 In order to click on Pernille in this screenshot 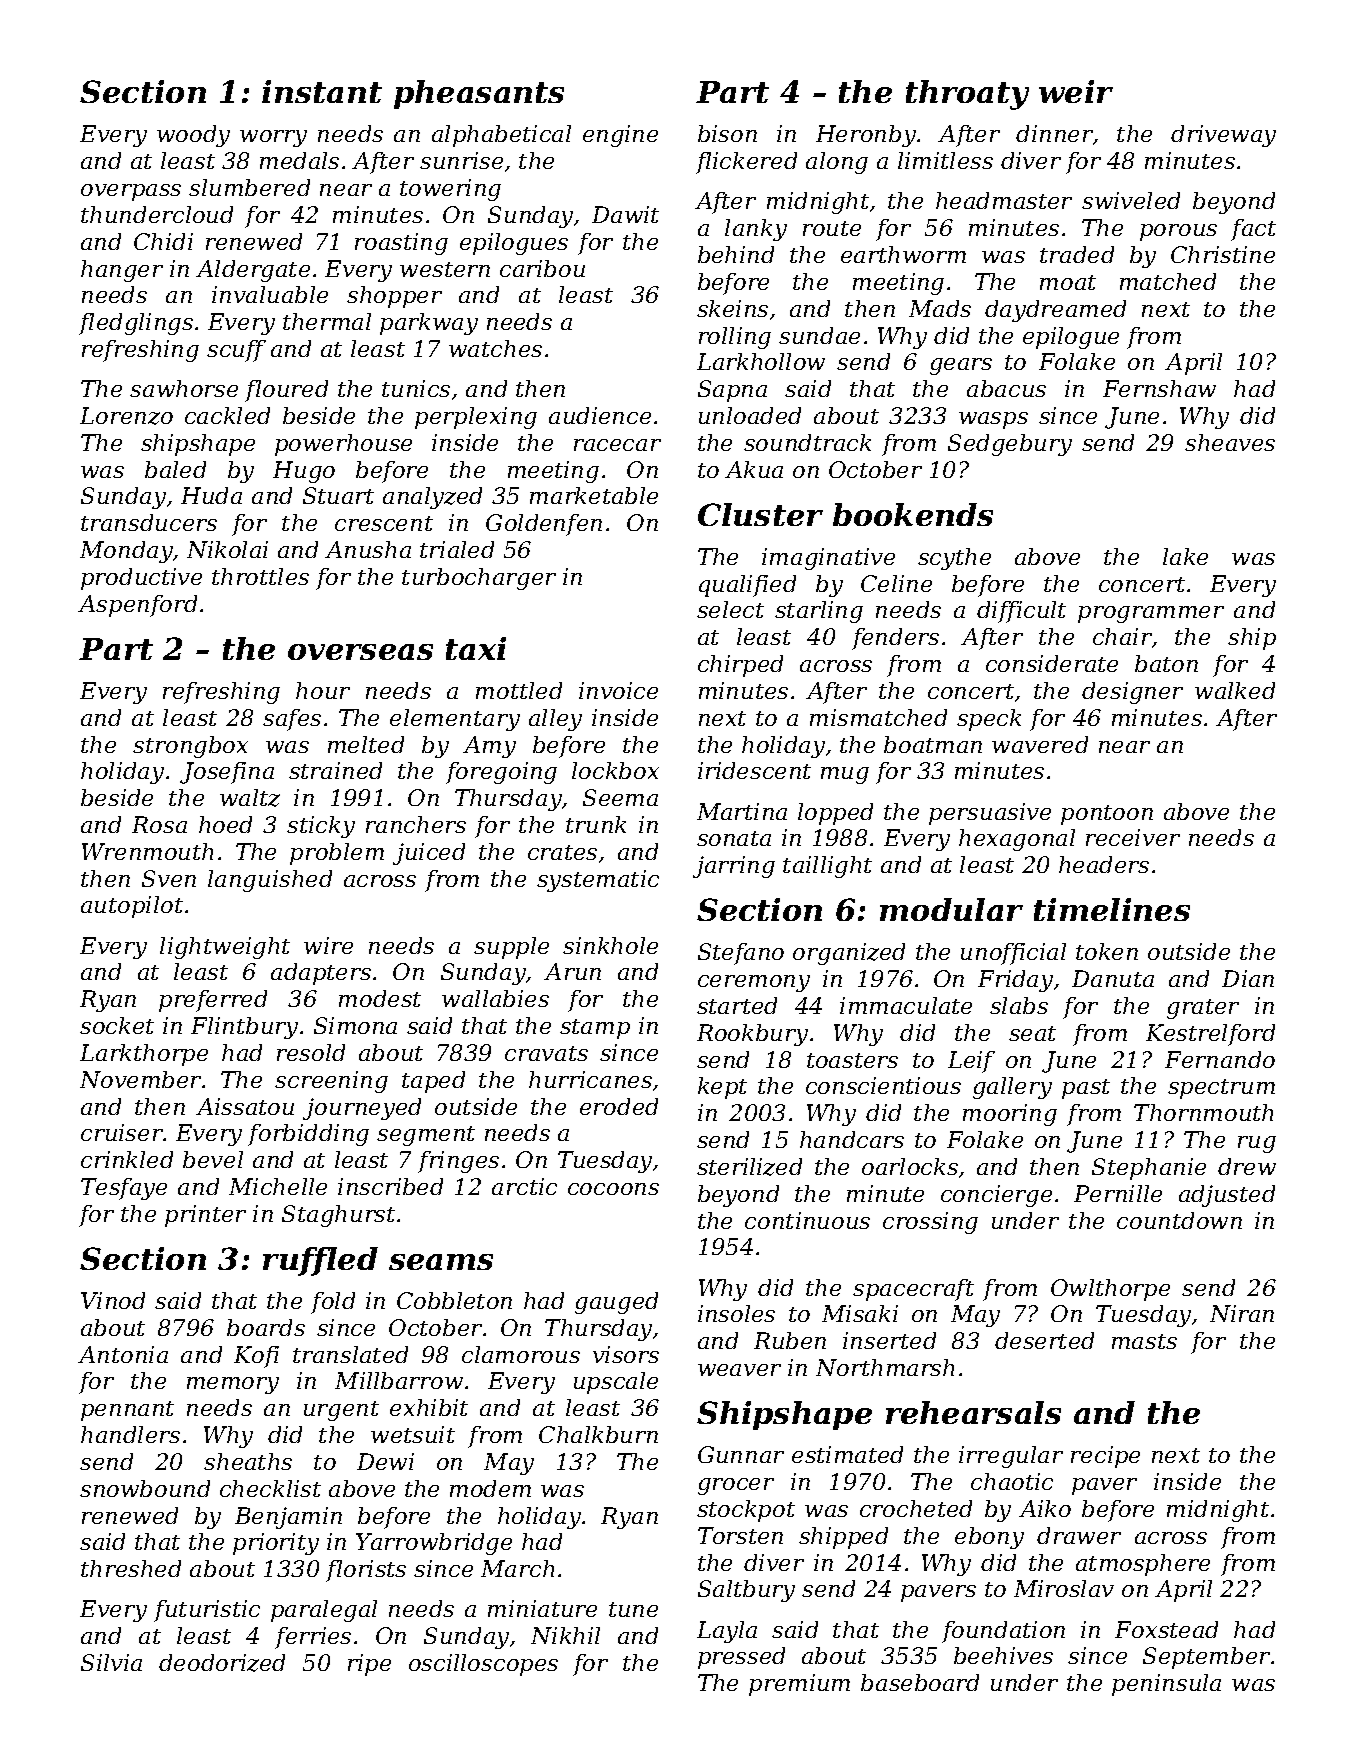, I will do `click(1118, 1193)`.
